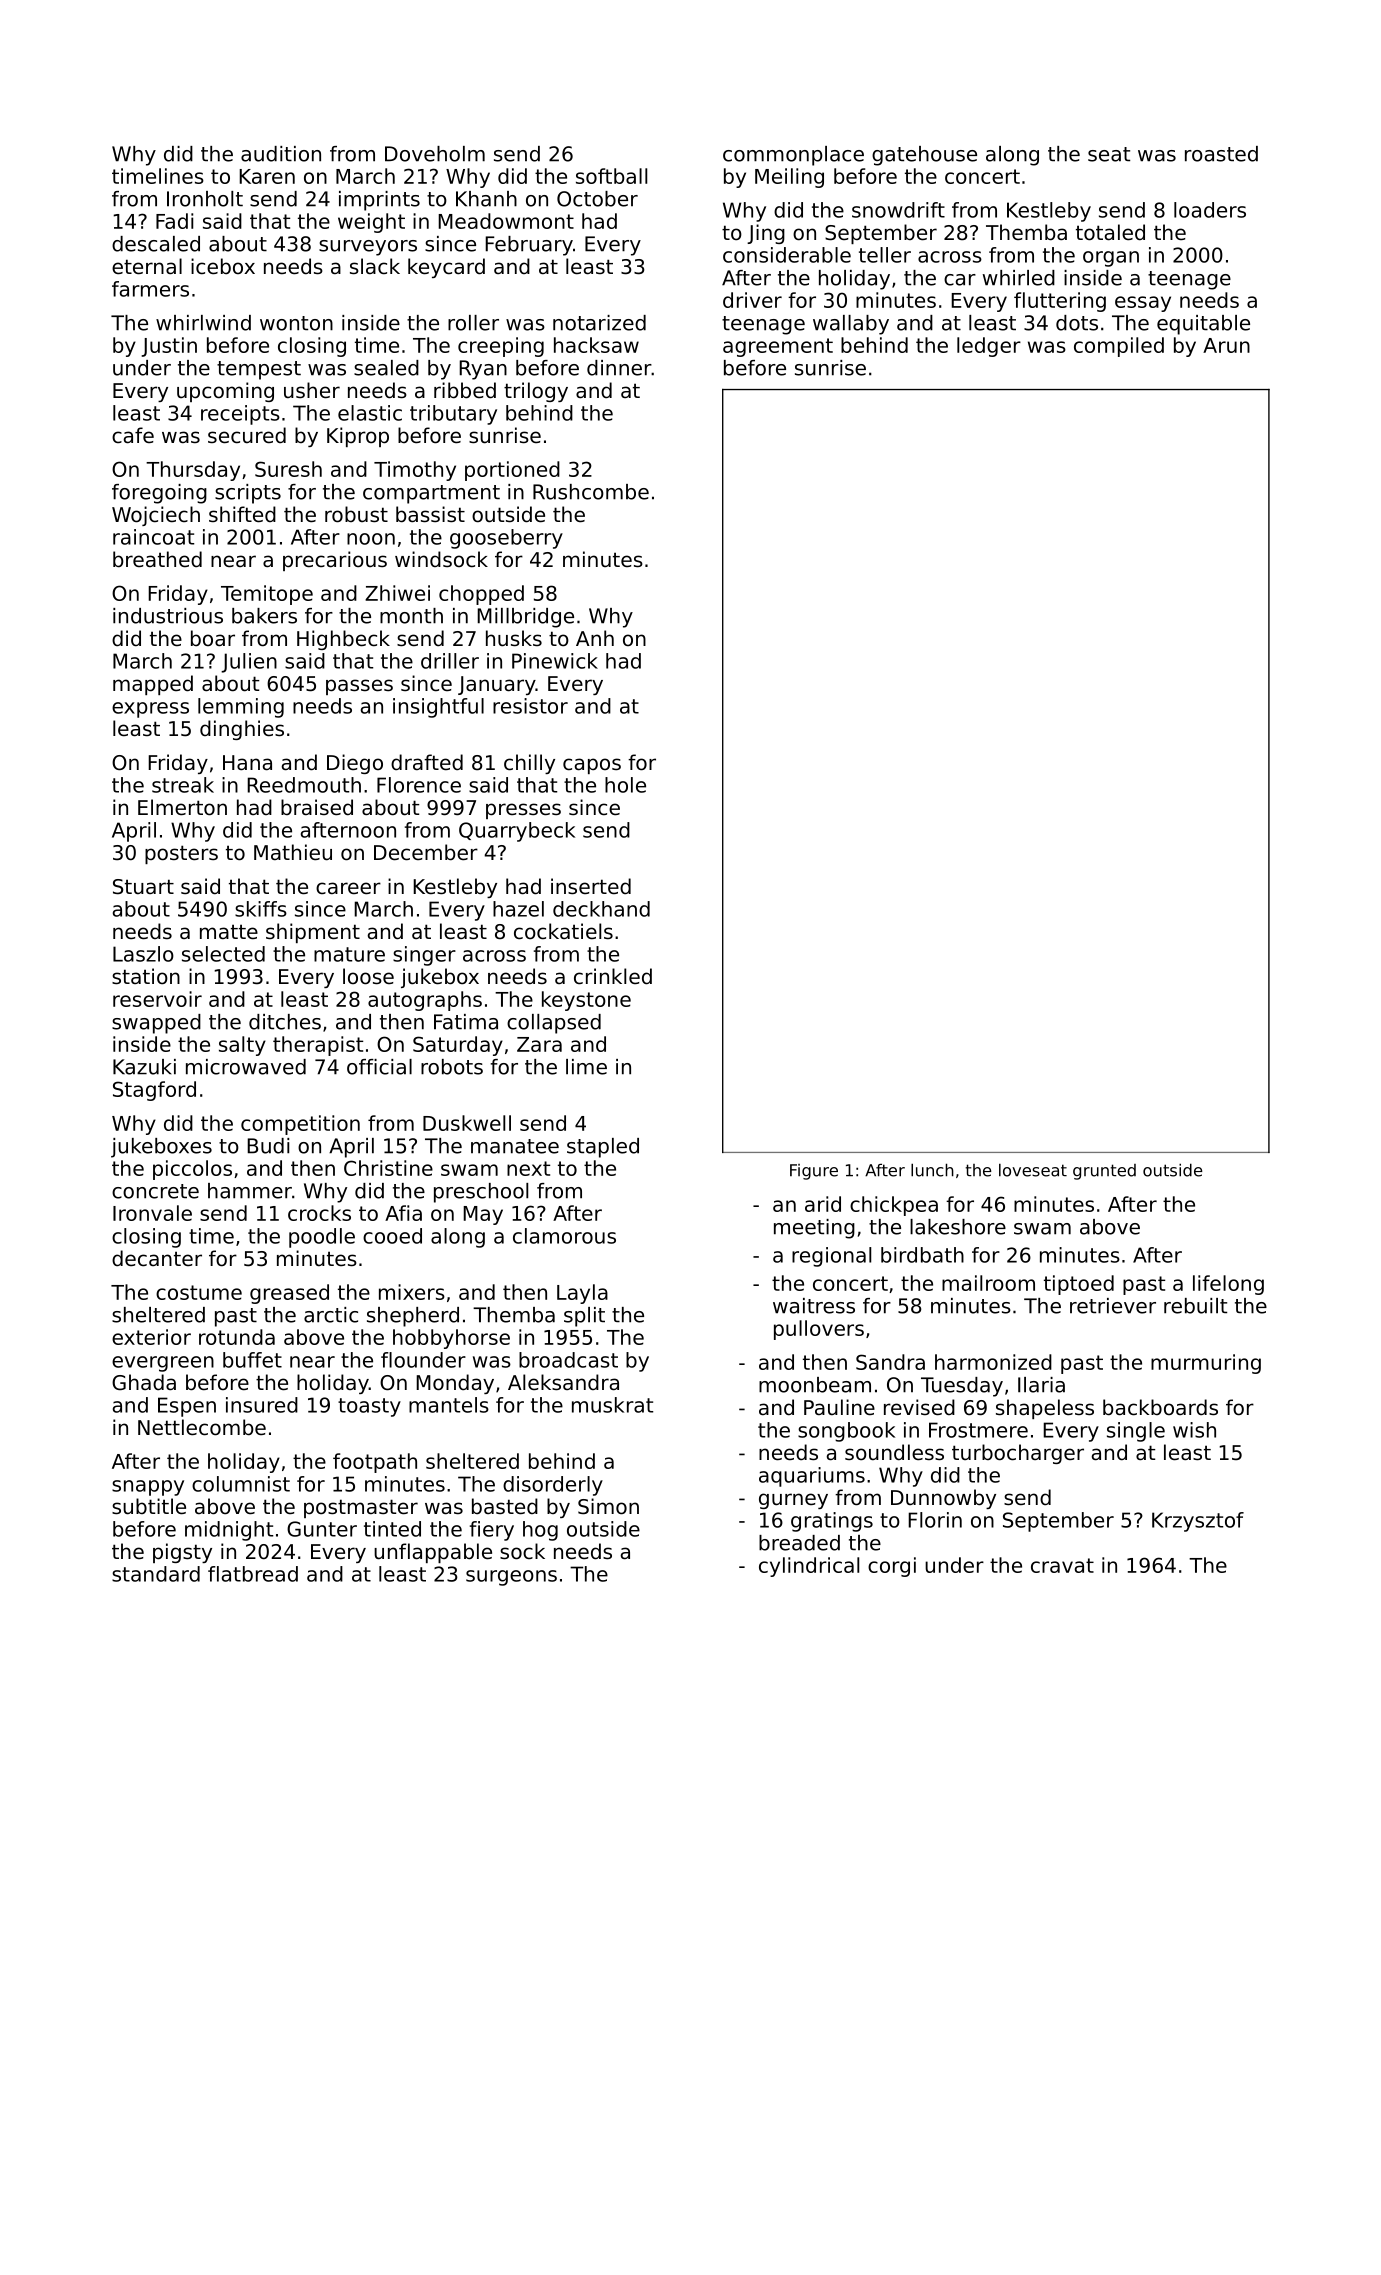 This screenshot has height=2275, width=1381. What do you see at coordinates (1111, 259) in the screenshot?
I see `organ` at bounding box center [1111, 259].
